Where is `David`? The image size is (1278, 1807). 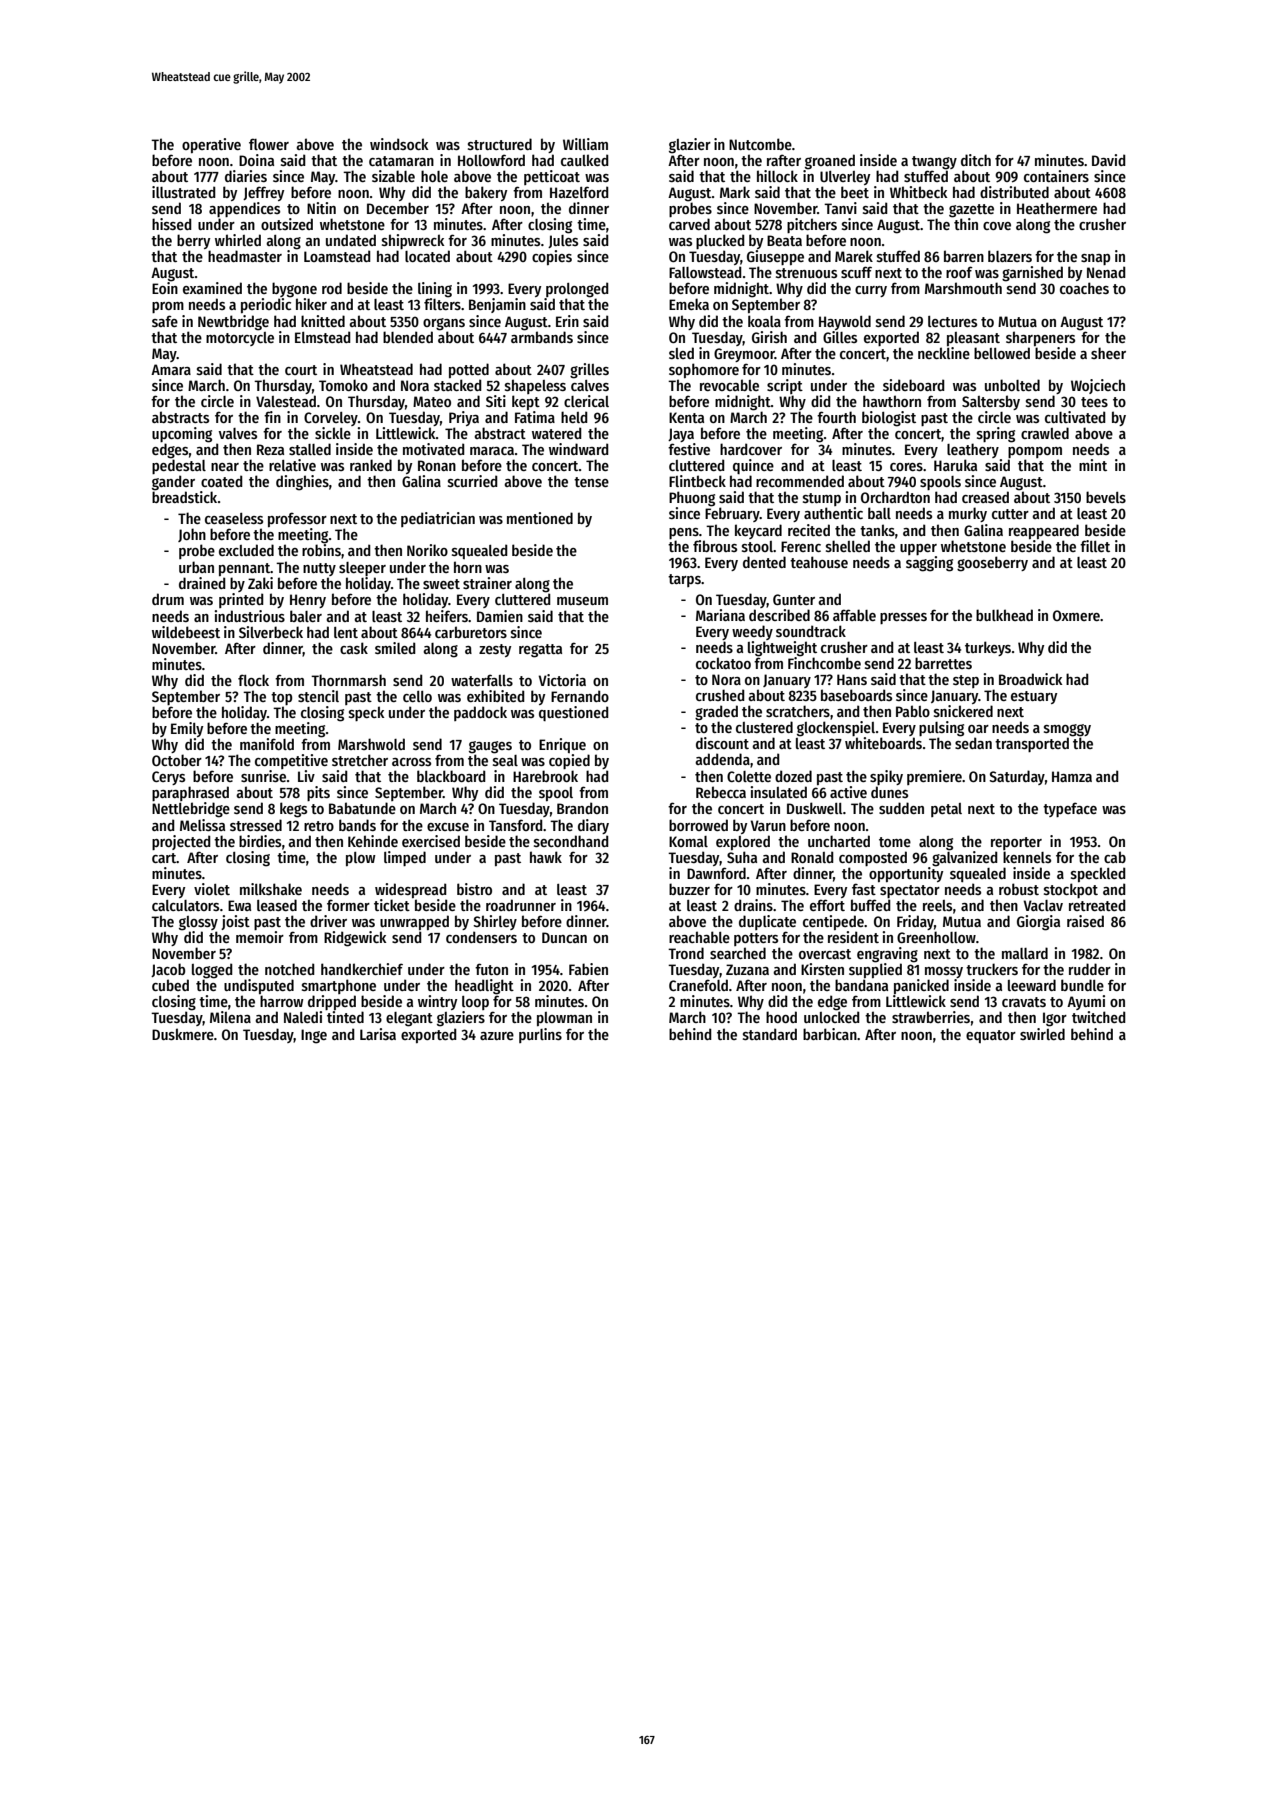
David is located at coordinates (1109, 160).
